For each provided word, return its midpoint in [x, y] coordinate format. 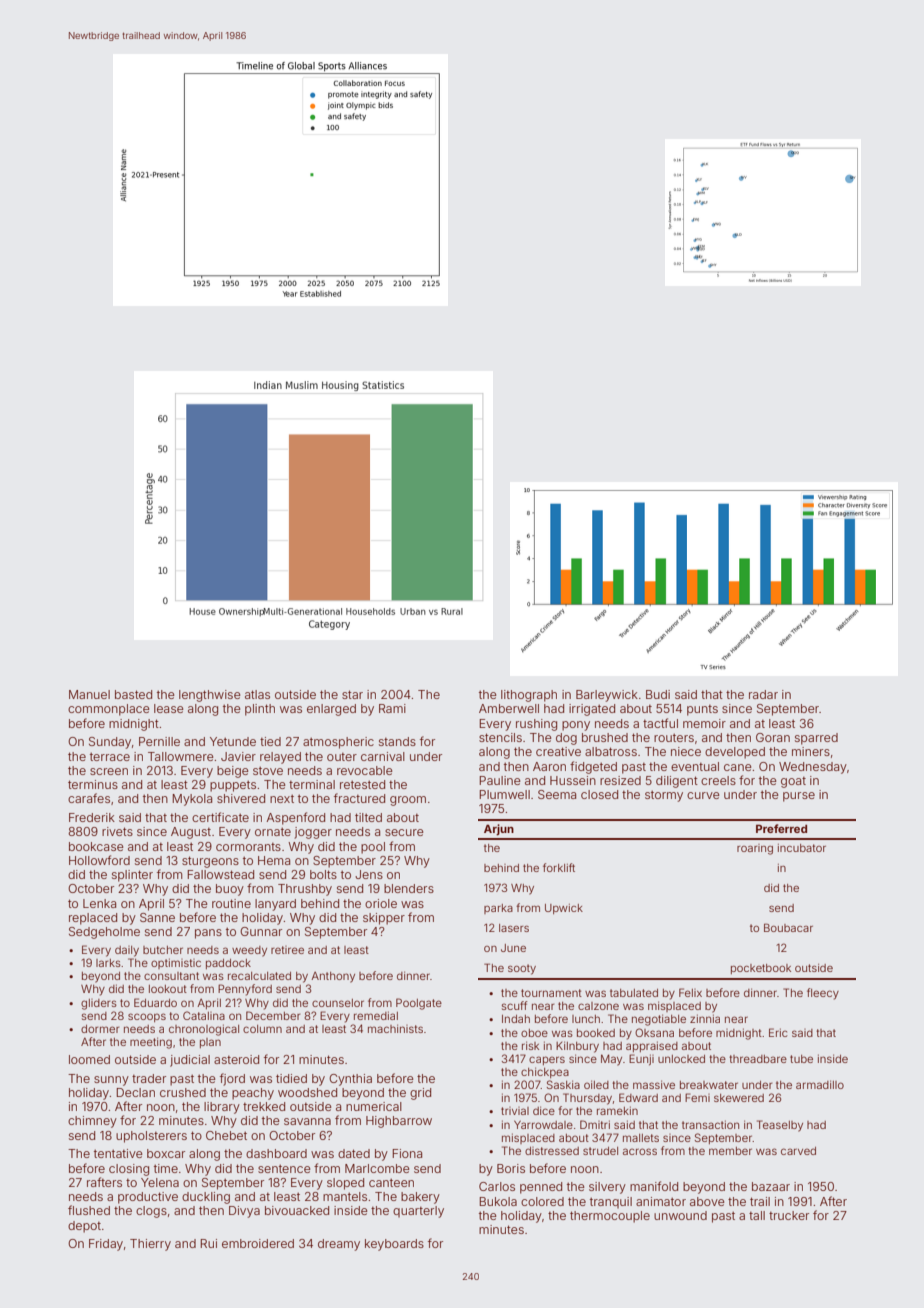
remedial [376, 1015]
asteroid [236, 1059]
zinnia [705, 1018]
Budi [658, 694]
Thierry [150, 1245]
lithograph [529, 696]
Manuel [89, 694]
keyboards [394, 1245]
